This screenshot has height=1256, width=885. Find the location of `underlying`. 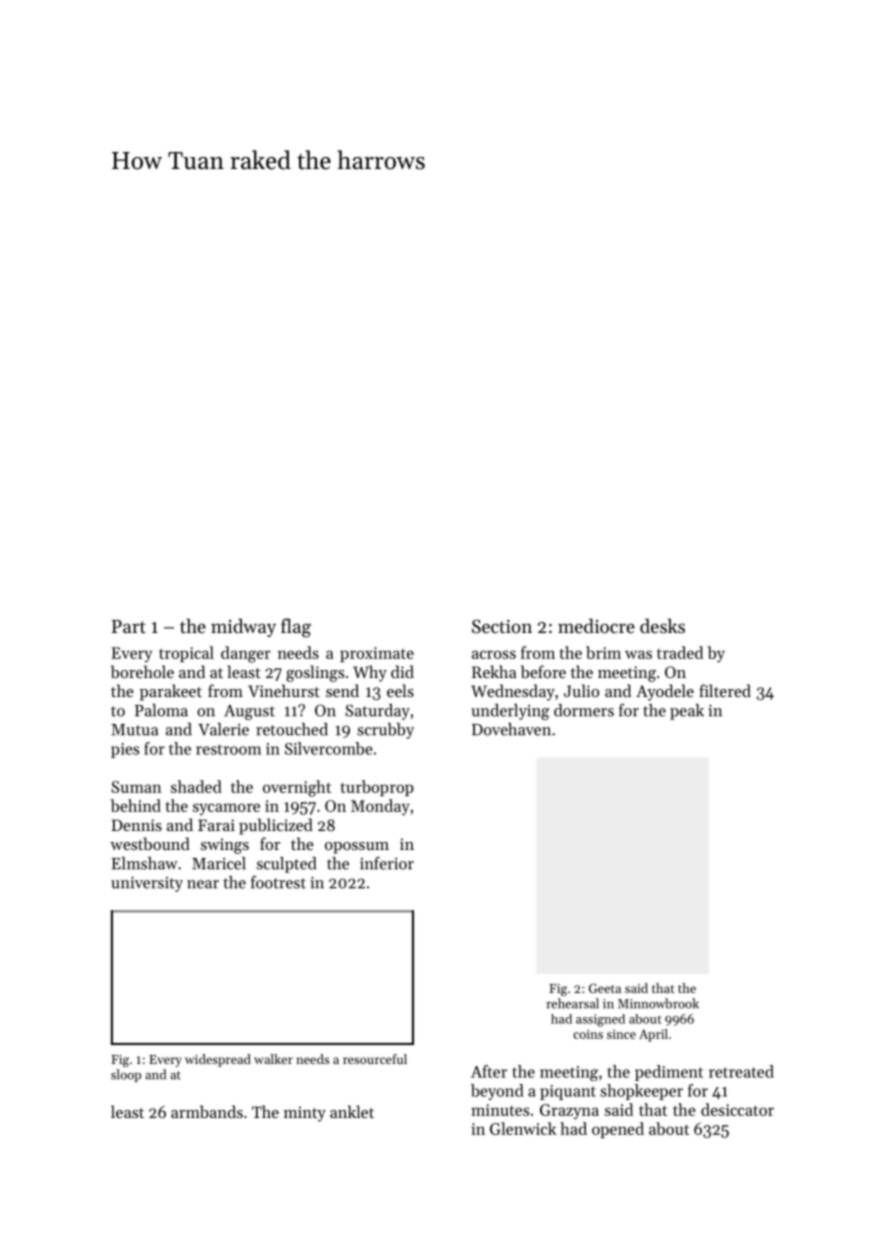

underlying is located at coordinates (510, 712).
